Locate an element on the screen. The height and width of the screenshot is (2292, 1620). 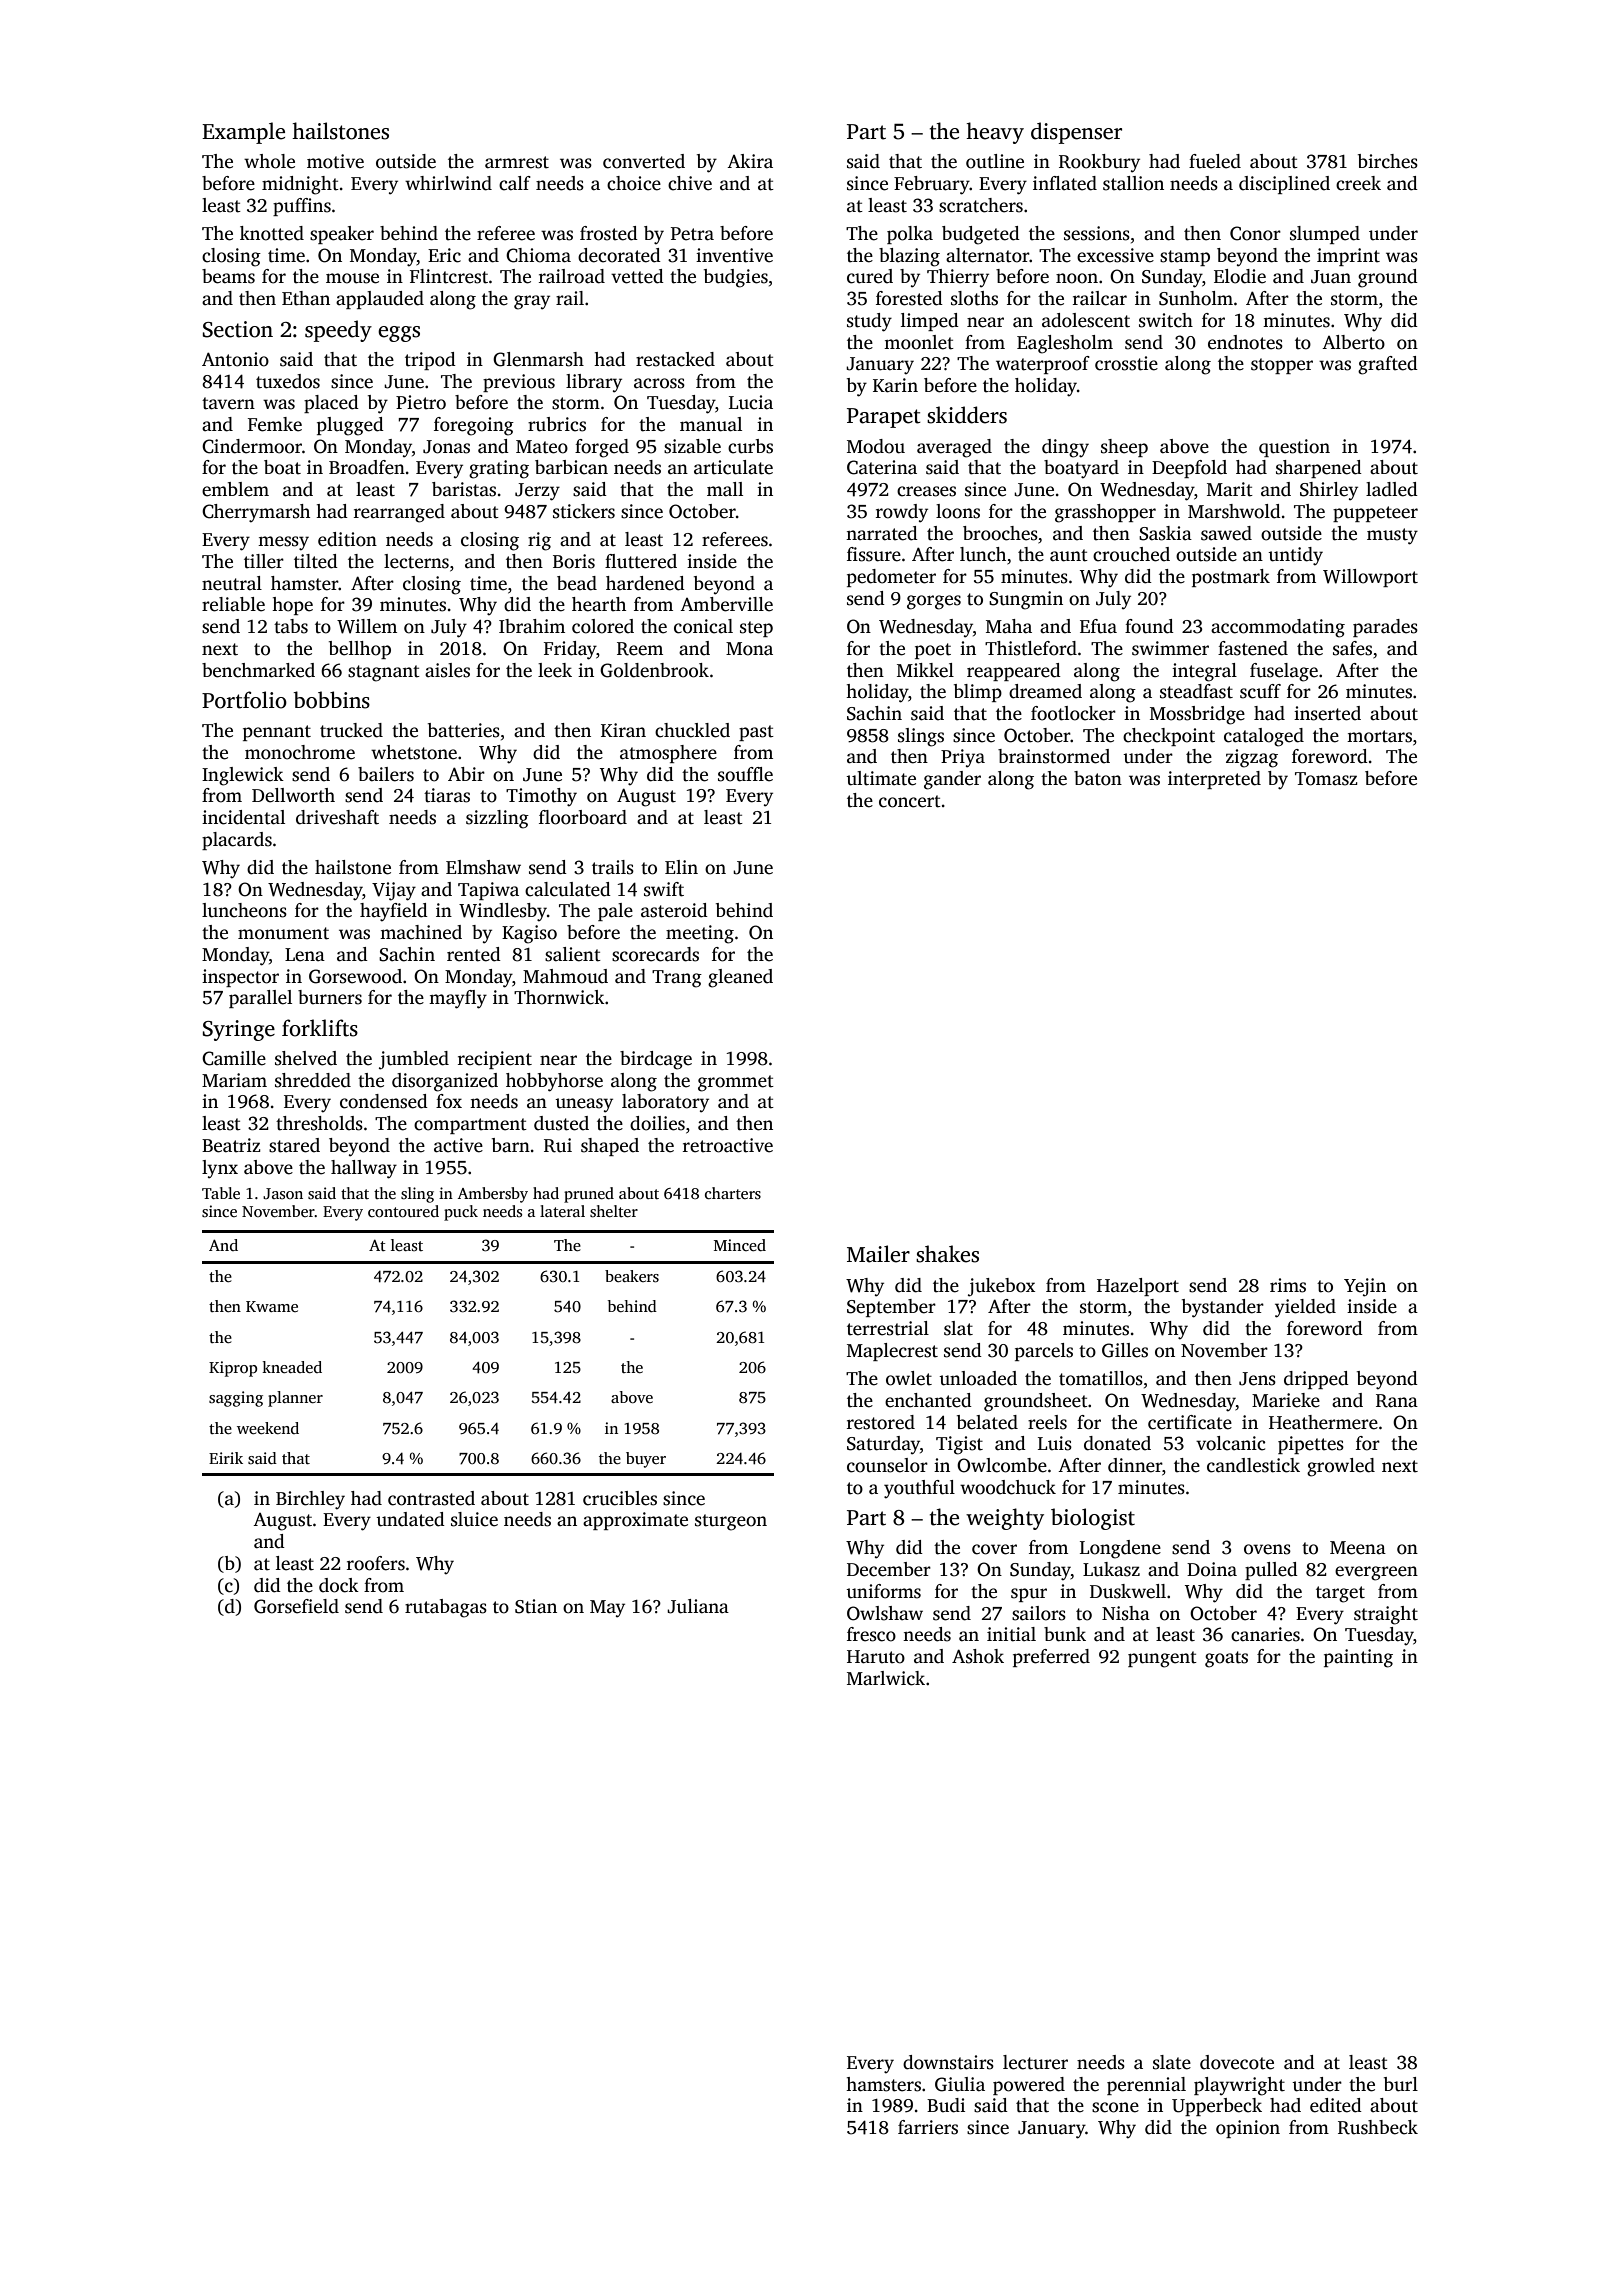
interpreted is located at coordinates (1214, 780).
